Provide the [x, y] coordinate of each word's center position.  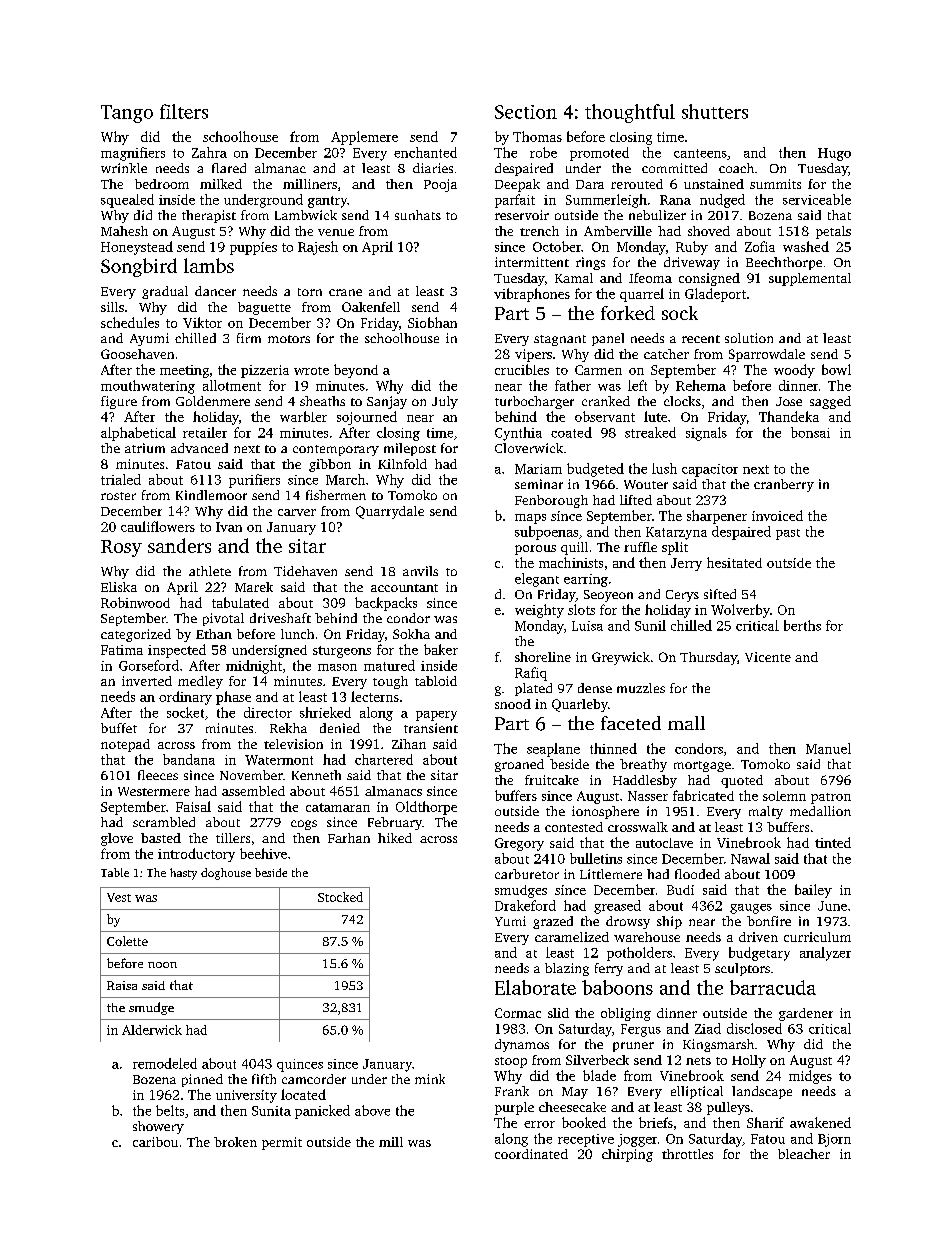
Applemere [364, 138]
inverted [147, 681]
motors [289, 339]
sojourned [367, 418]
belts [170, 1110]
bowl [836, 369]
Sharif [765, 1122]
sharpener [717, 517]
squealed [127, 201]
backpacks [386, 604]
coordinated [531, 1154]
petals [833, 232]
